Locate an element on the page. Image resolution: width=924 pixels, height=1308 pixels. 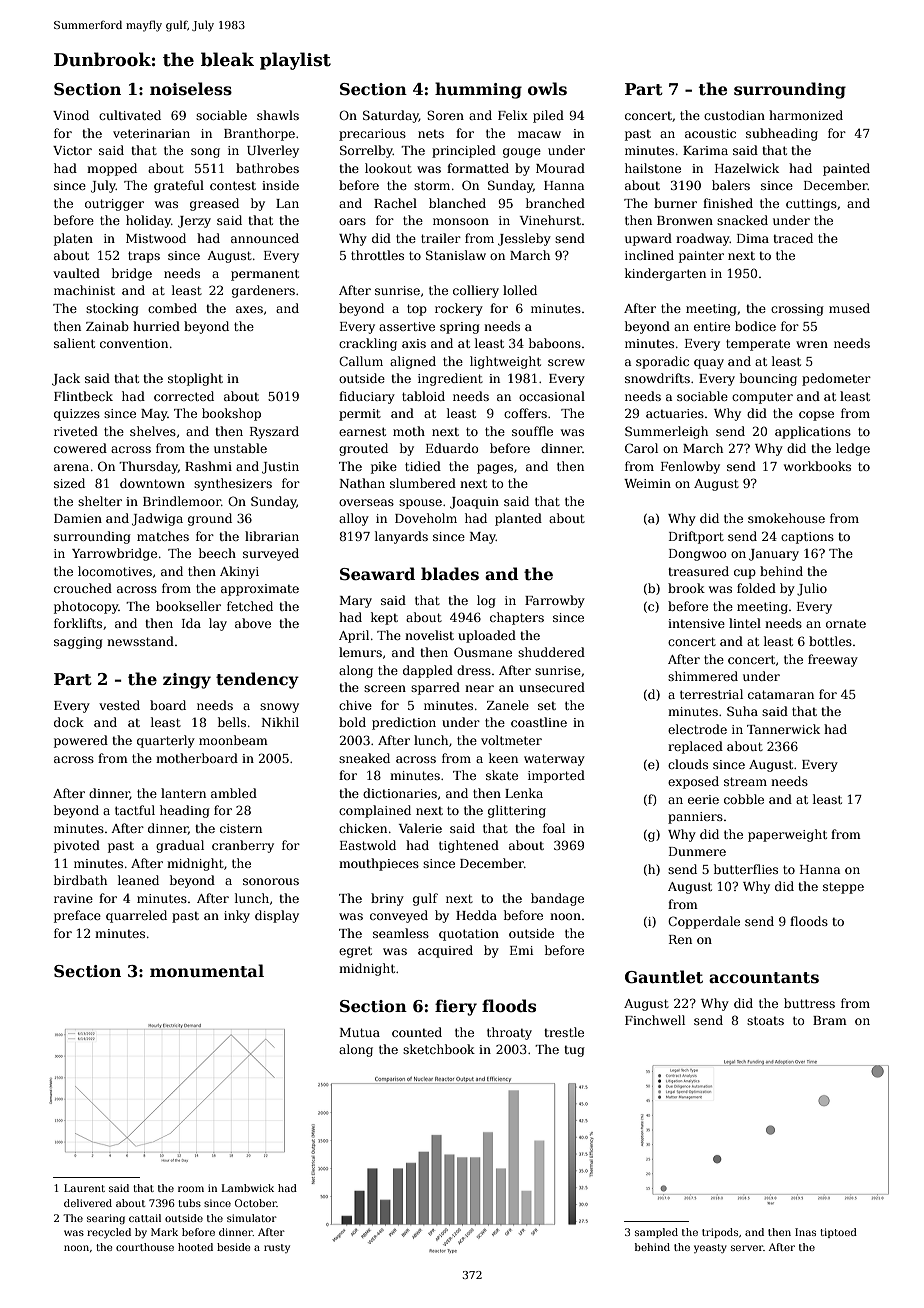
hooted is located at coordinates (195, 1247).
